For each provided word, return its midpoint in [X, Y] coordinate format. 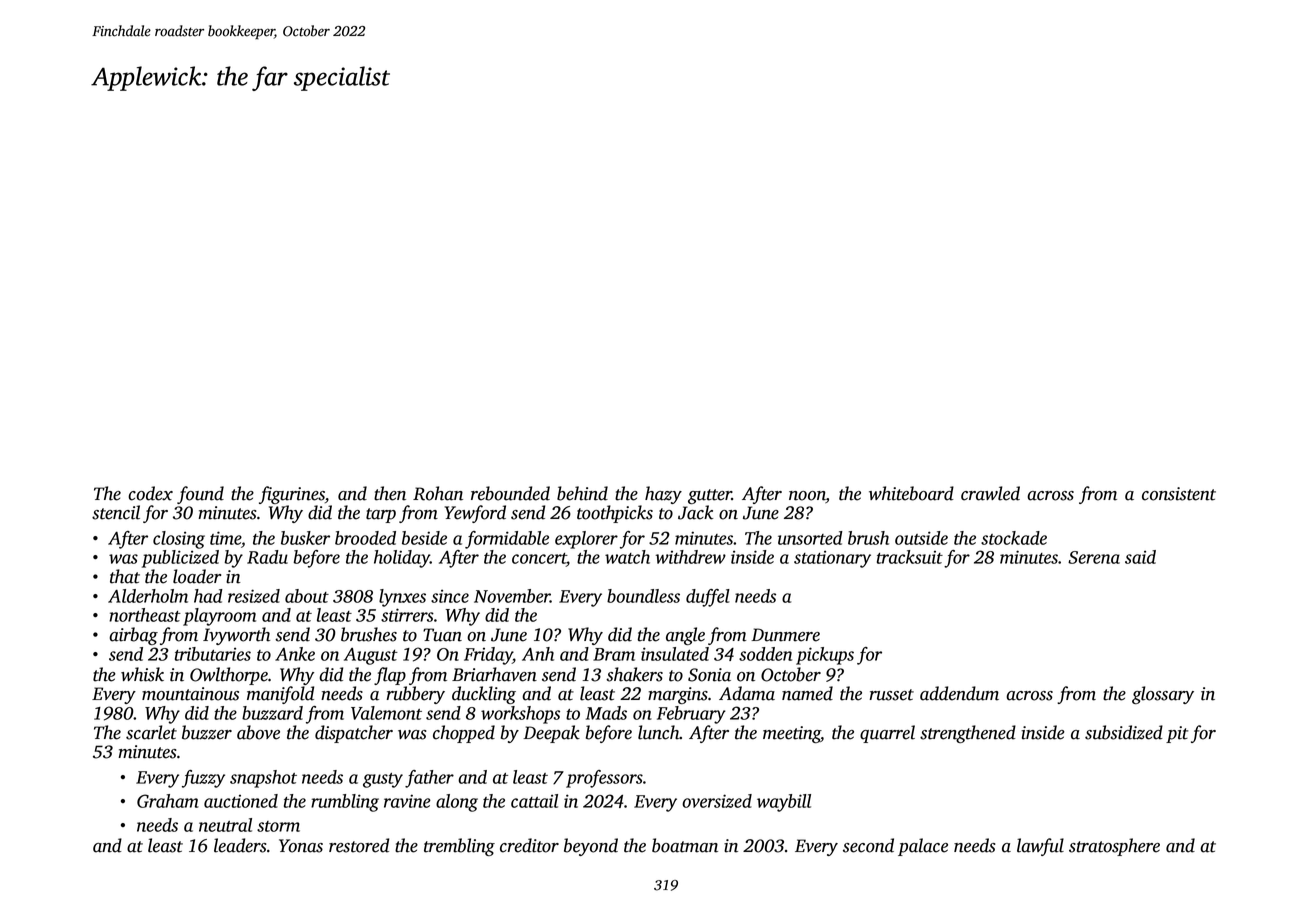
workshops [520, 715]
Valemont [386, 713]
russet [892, 695]
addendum [959, 693]
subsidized [1124, 732]
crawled [990, 493]
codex [150, 493]
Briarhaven [494, 674]
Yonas [301, 846]
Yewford [475, 514]
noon [807, 497]
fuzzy [203, 779]
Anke [295, 654]
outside [921, 538]
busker [305, 538]
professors [604, 779]
